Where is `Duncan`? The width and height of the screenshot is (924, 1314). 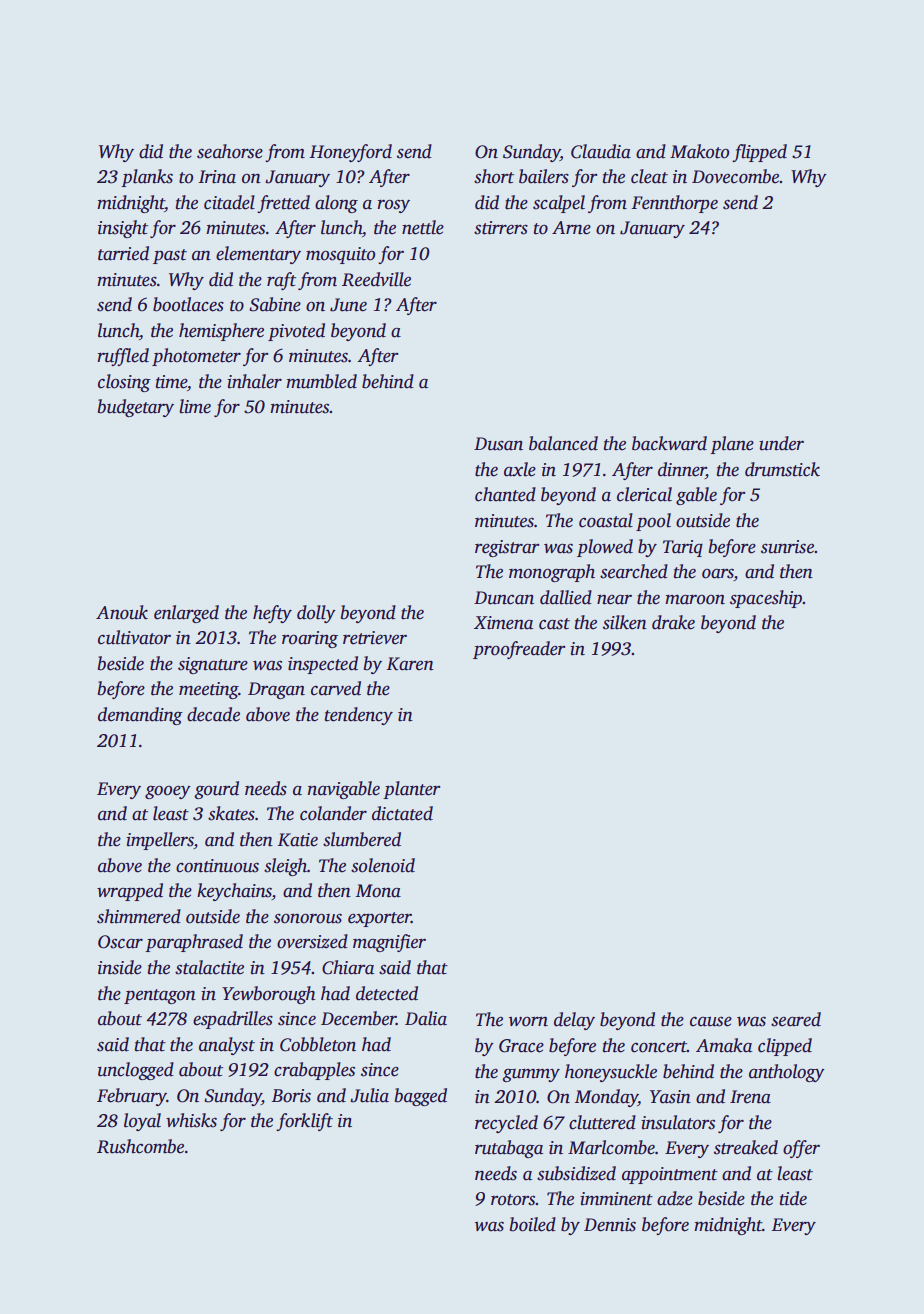
Duncan is located at coordinates (504, 598).
